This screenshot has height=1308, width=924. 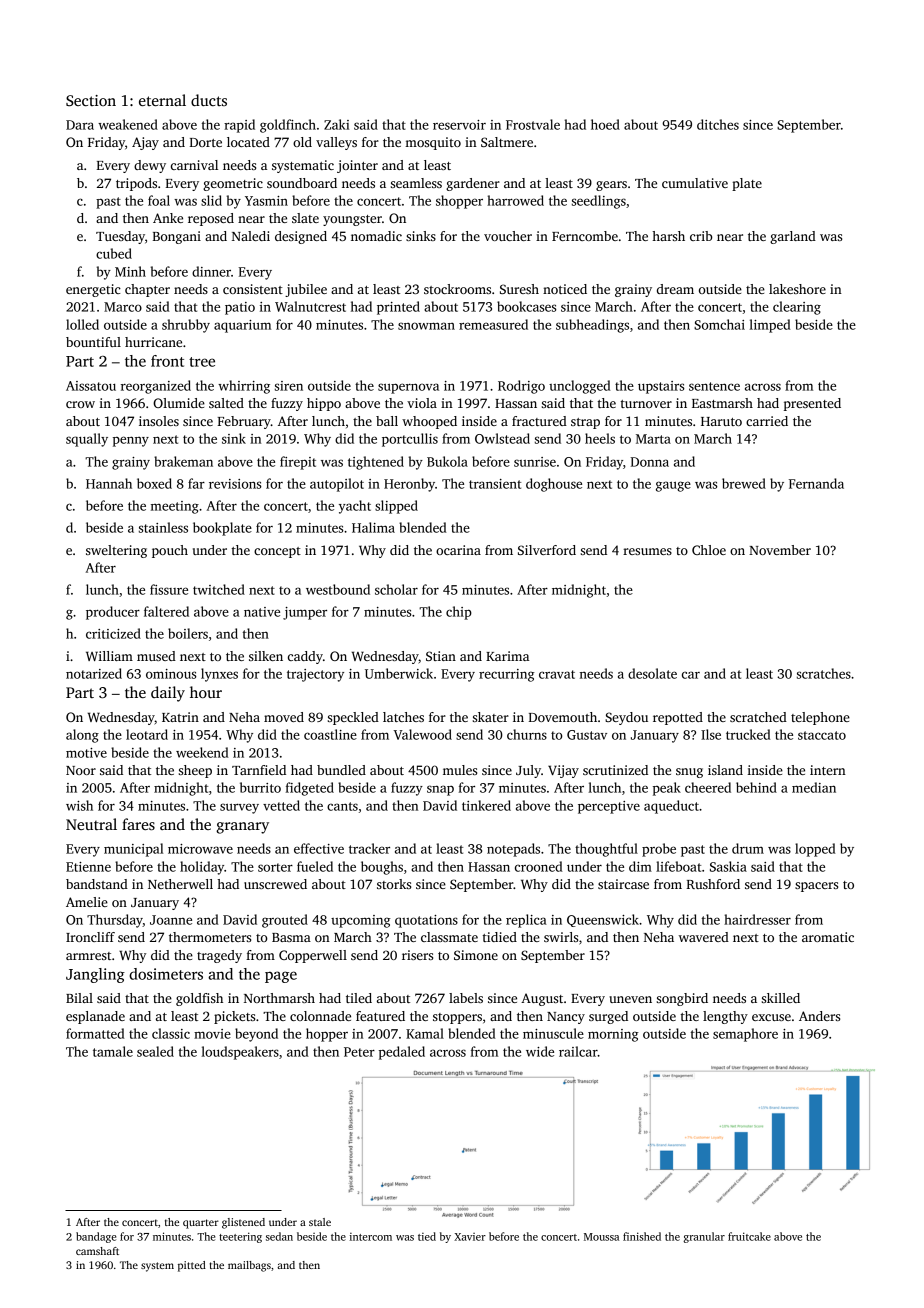 I want to click on hour, so click(x=206, y=692).
